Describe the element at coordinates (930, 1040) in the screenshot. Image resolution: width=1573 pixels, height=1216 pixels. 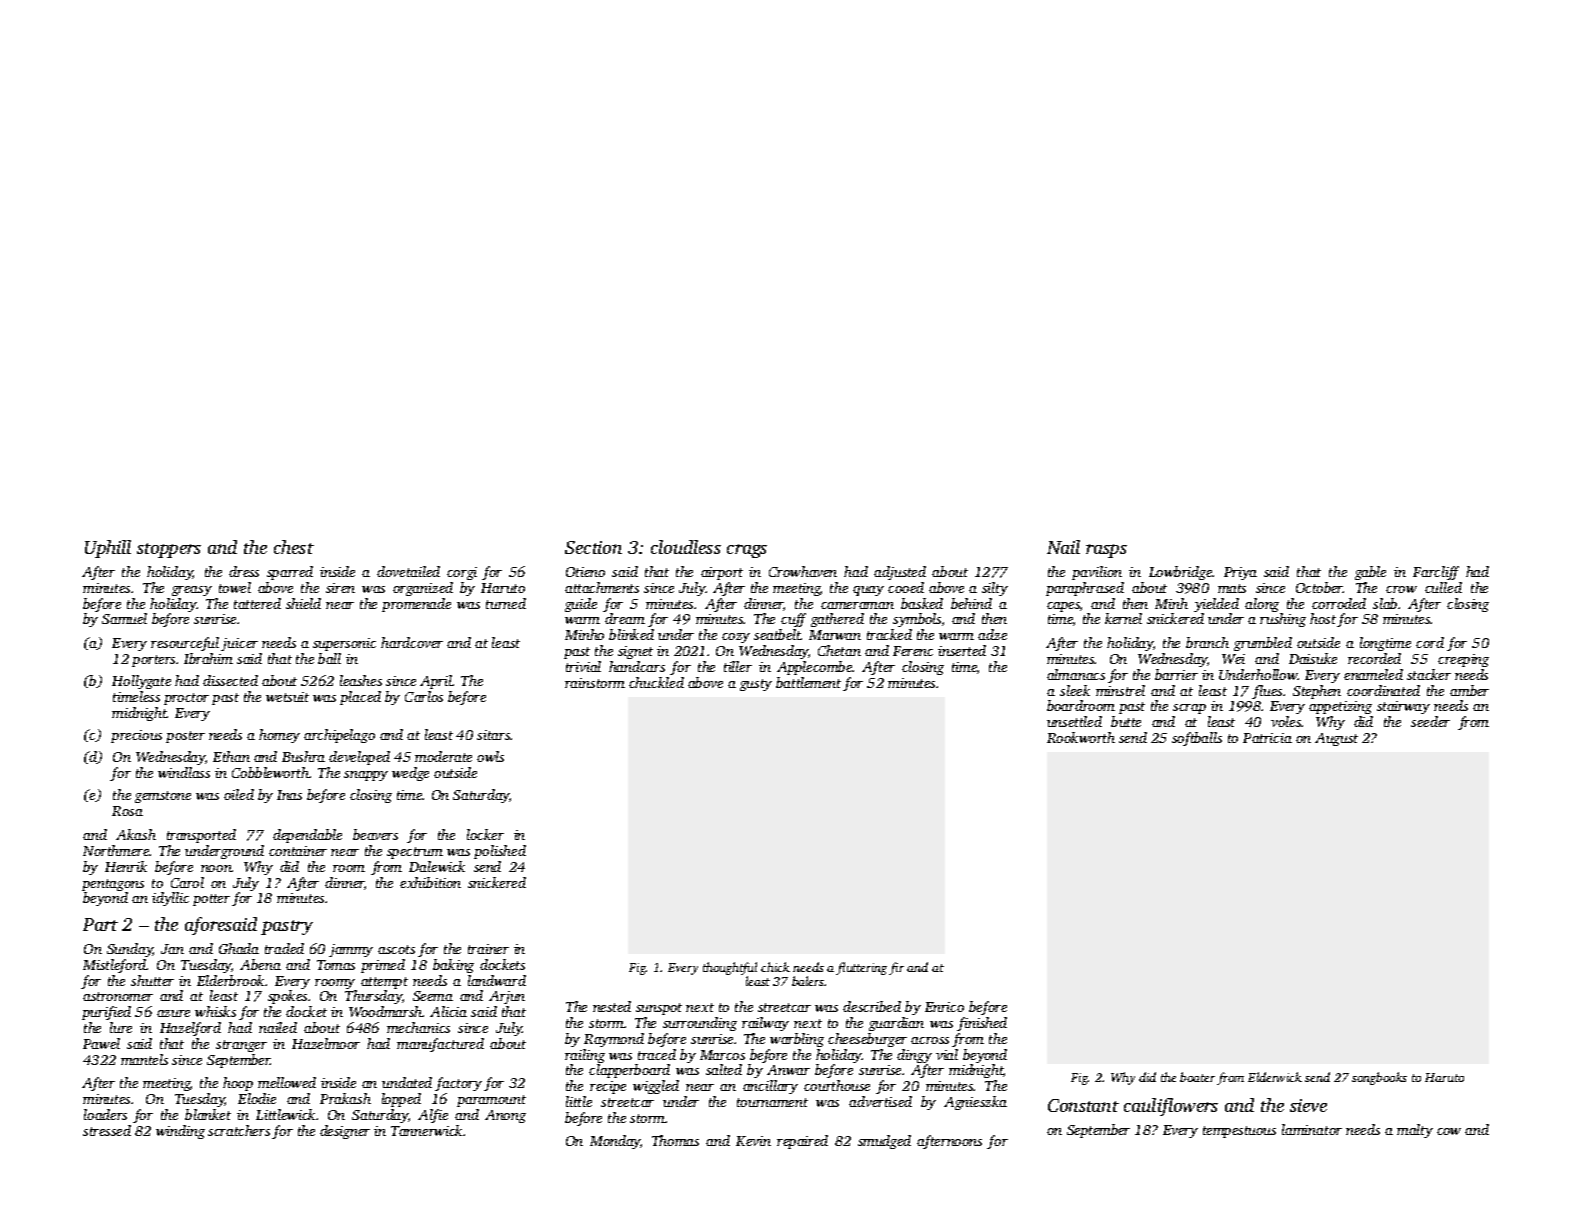
I see `across` at that location.
